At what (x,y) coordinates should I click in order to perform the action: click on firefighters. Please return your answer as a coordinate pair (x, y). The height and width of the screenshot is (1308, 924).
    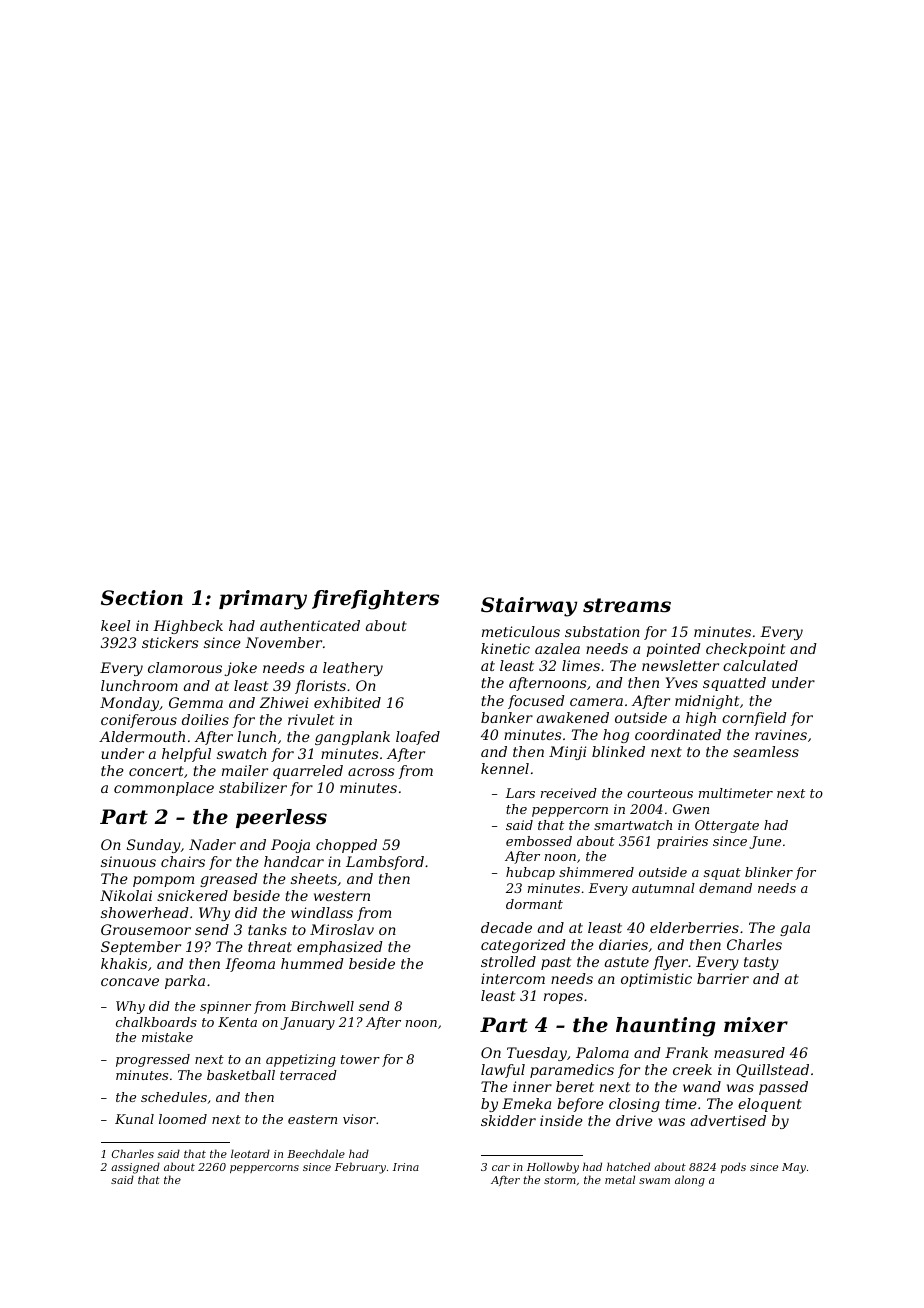
    Looking at the image, I should click on (375, 600).
